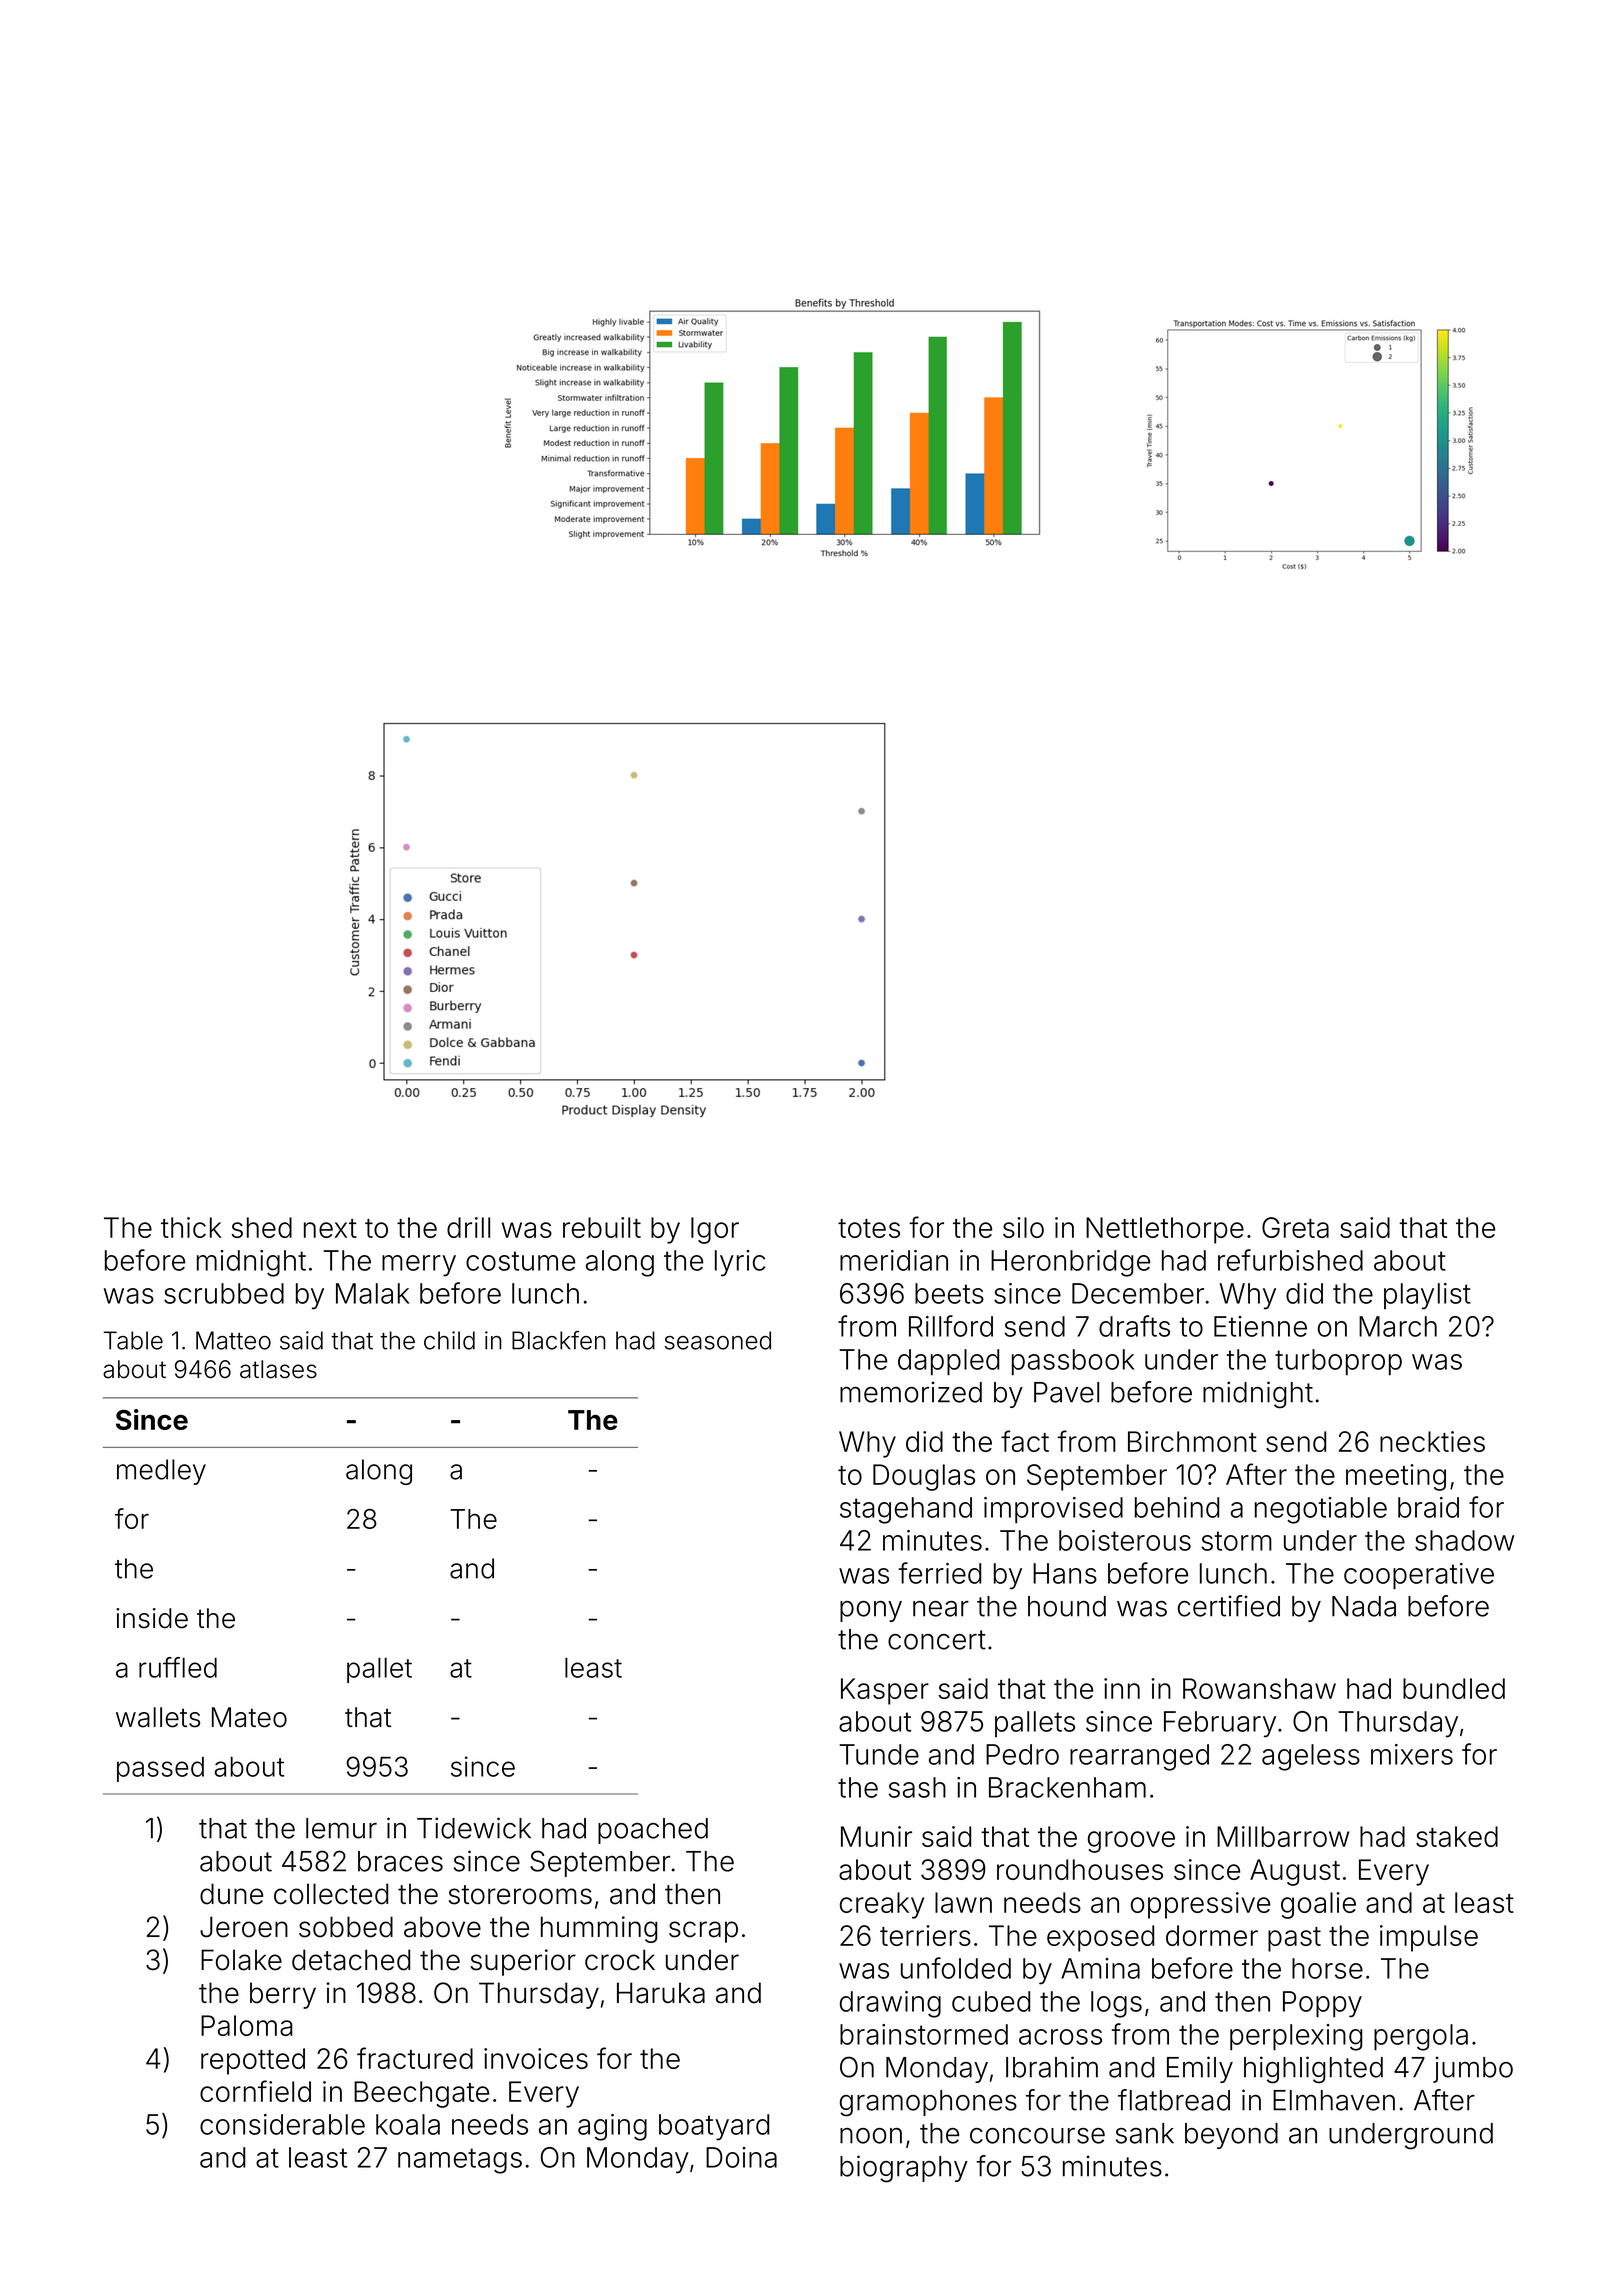 The width and height of the image is (1620, 2292). I want to click on rebuilt, so click(602, 1227).
